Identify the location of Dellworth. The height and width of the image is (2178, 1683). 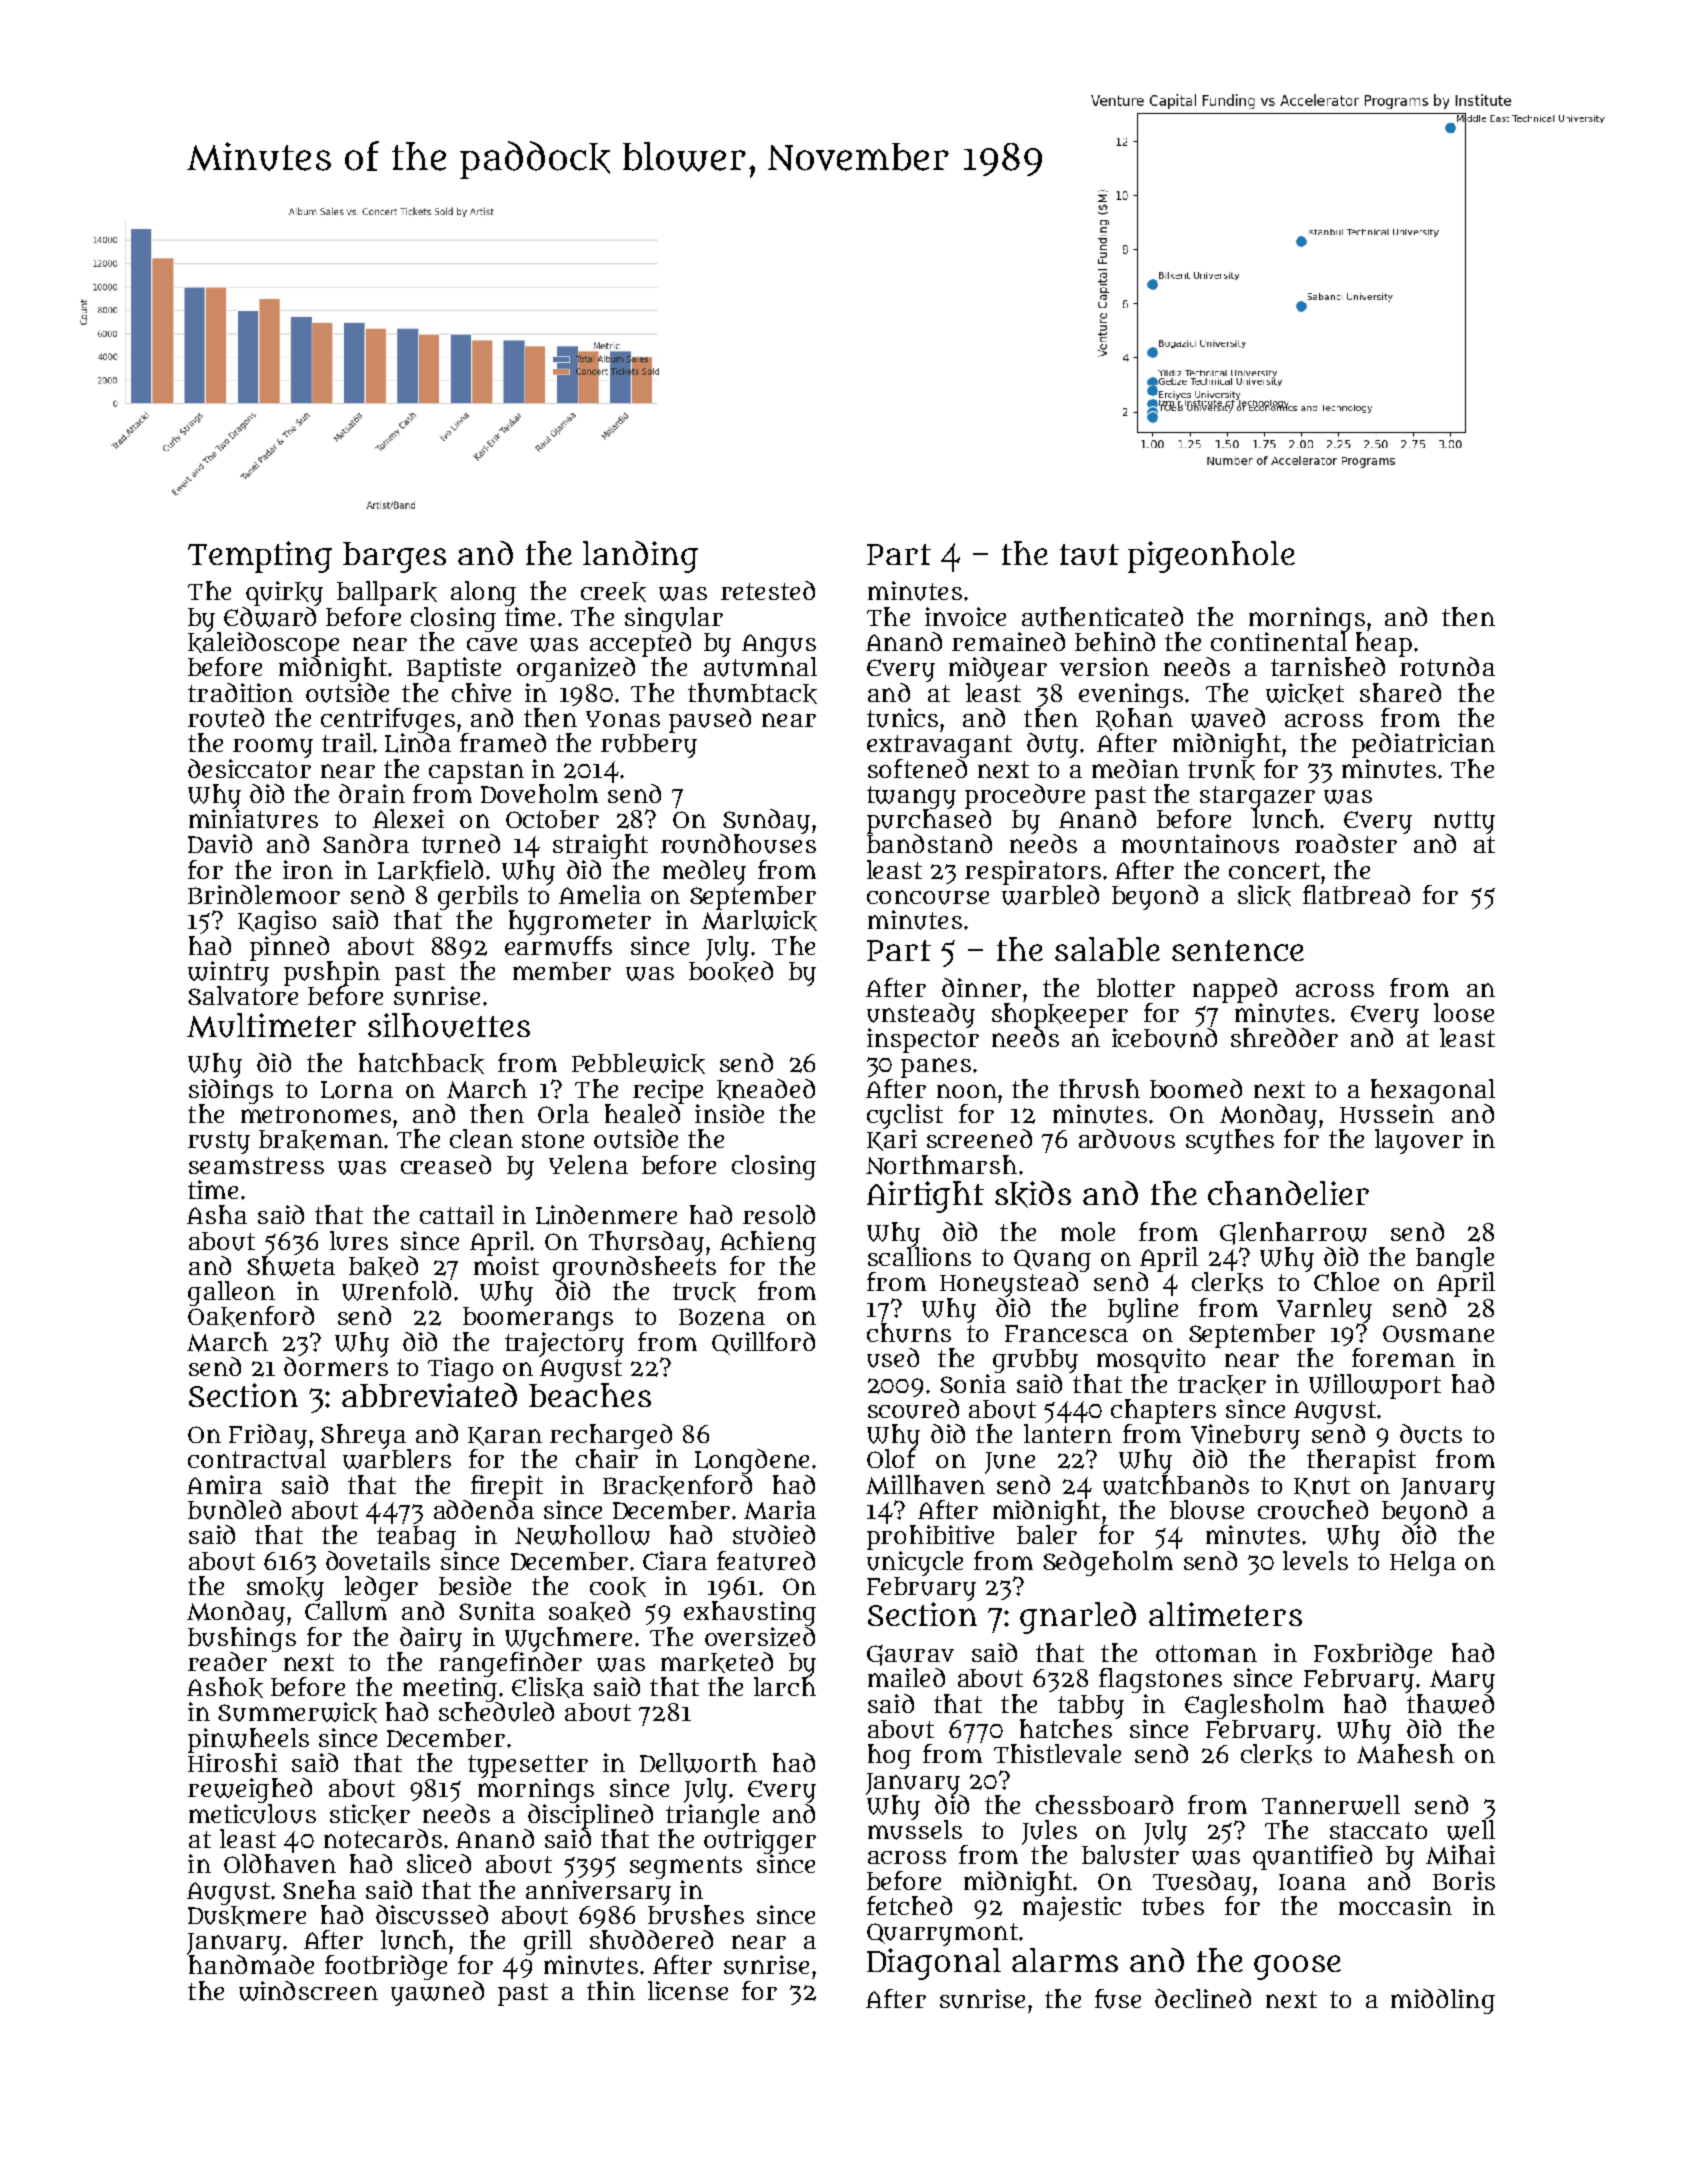
(698, 1763).
